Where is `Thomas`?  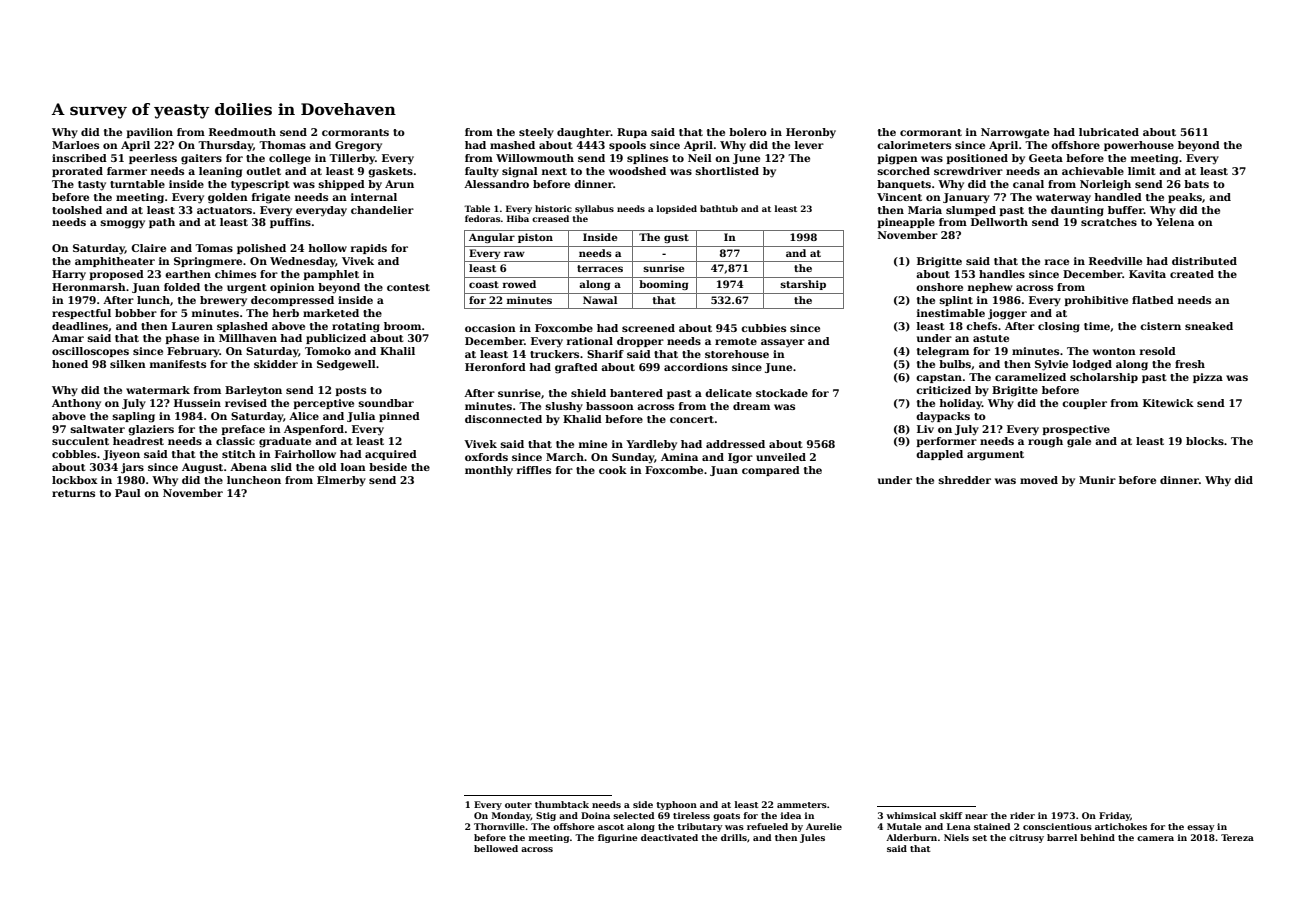
Thomas is located at coordinates (282, 145).
